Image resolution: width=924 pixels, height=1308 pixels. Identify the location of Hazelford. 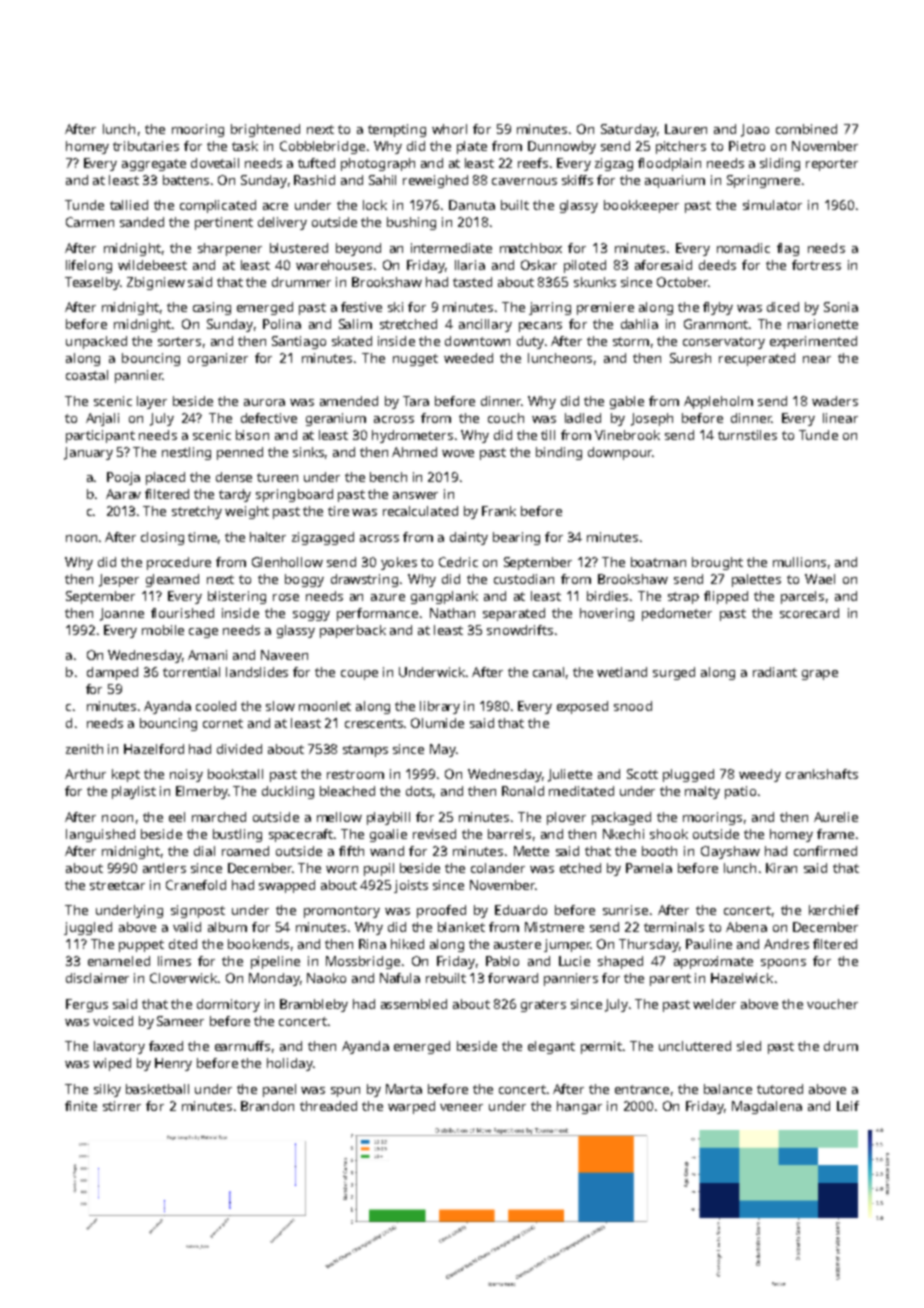
(154, 749).
